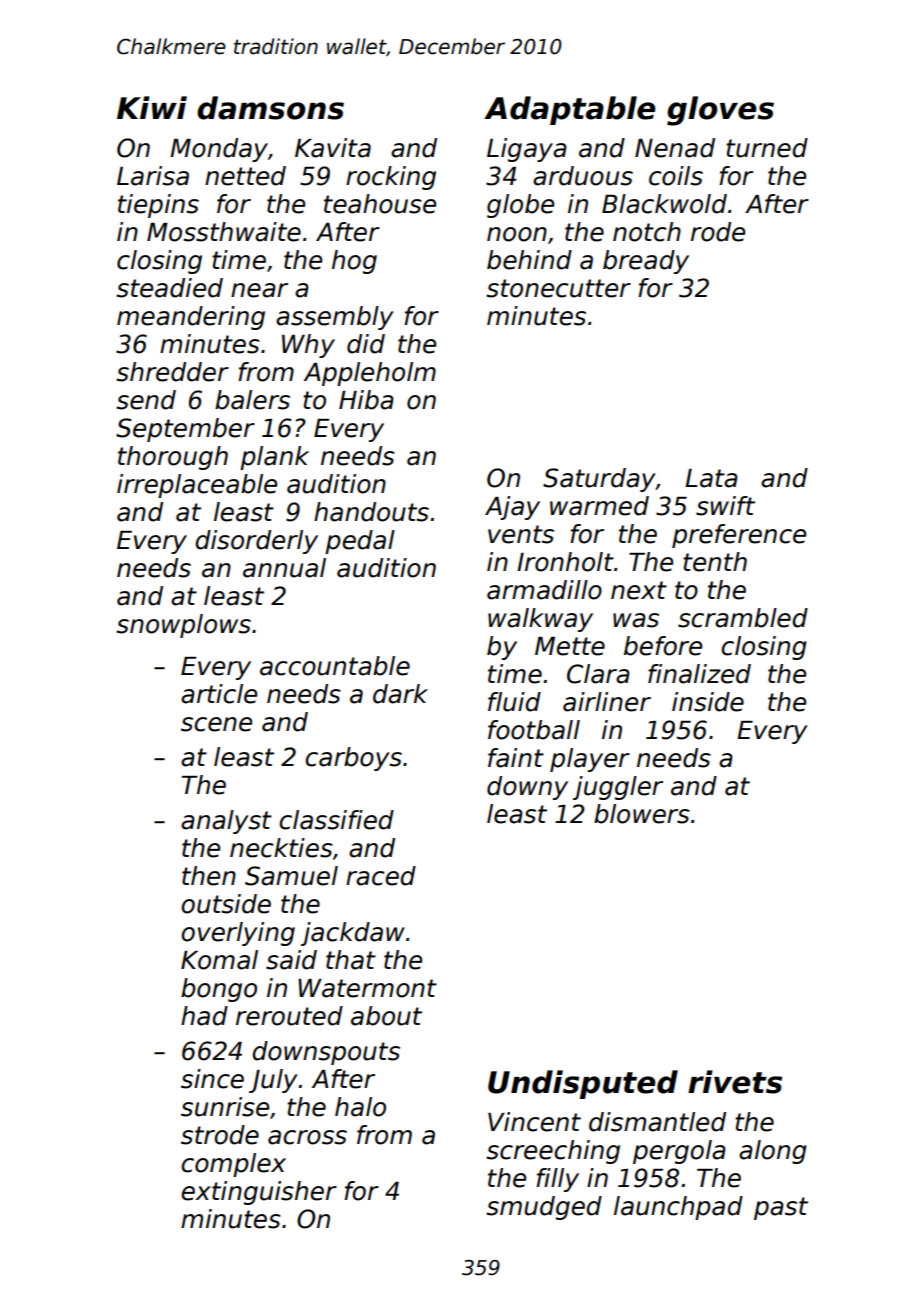  Describe the element at coordinates (183, 626) in the screenshot. I see `snowplows` at that location.
